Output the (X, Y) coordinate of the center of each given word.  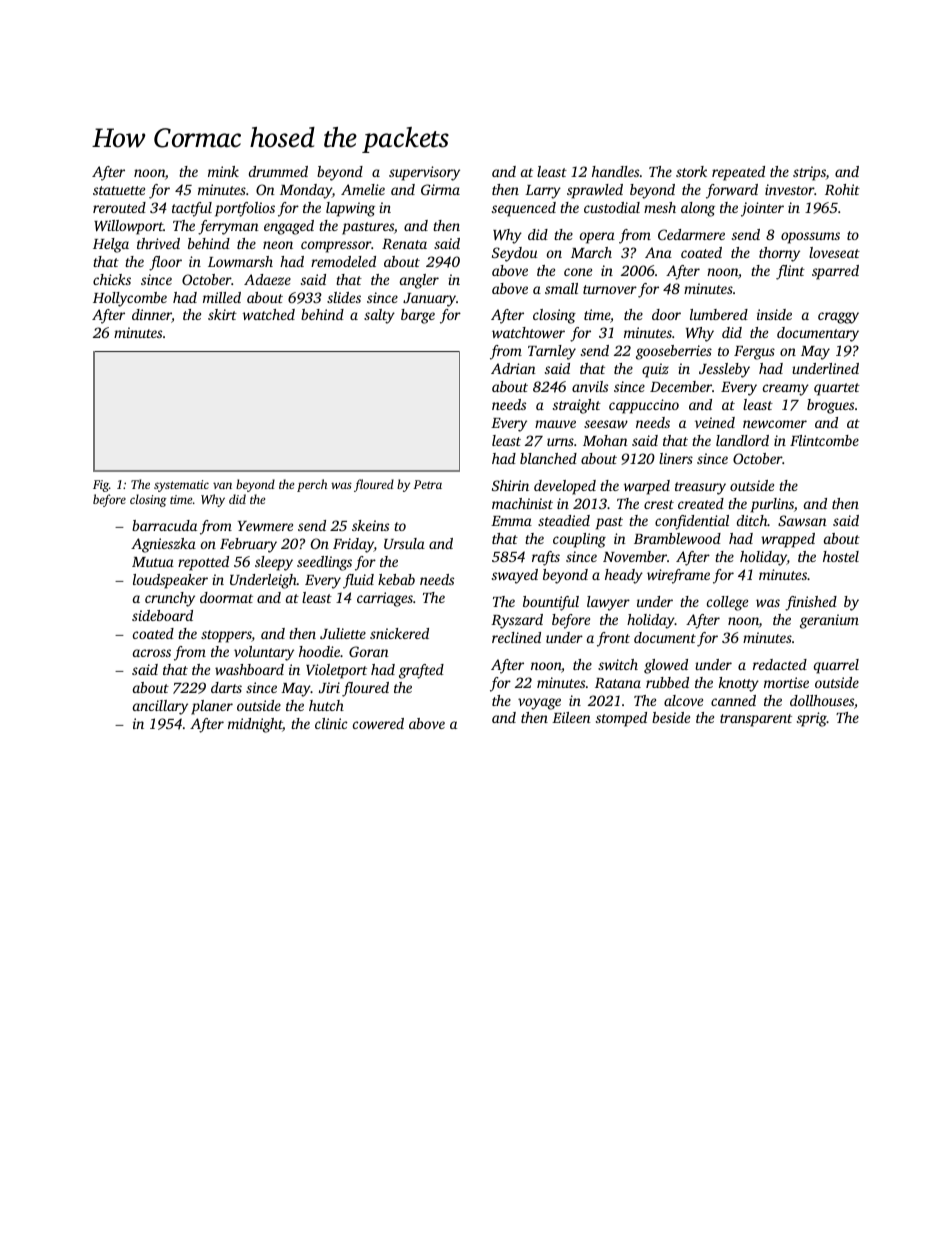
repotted (203, 563)
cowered (378, 723)
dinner (152, 316)
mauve (555, 424)
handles (615, 171)
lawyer (608, 603)
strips (809, 173)
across (152, 653)
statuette (119, 190)
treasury (700, 488)
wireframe (678, 576)
